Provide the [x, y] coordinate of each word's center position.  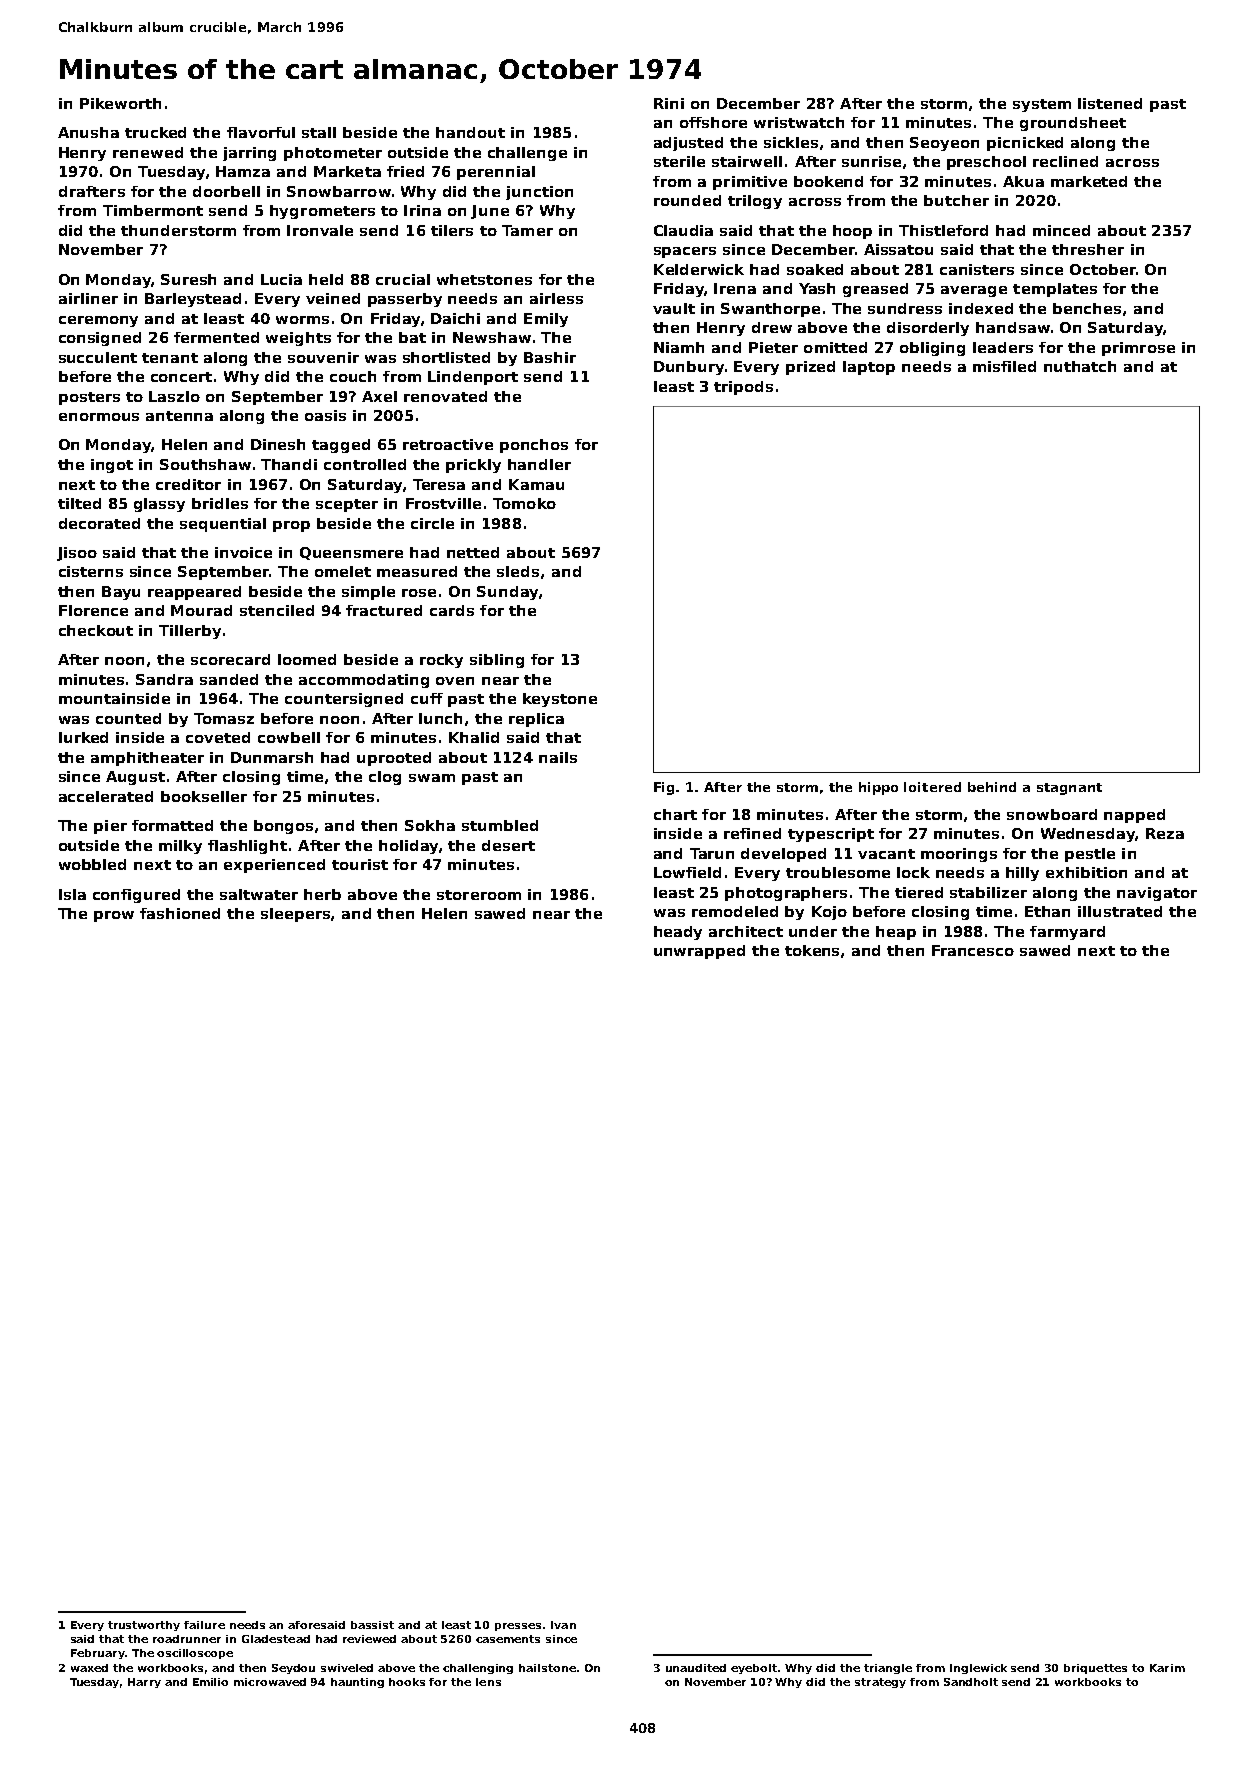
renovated [445, 396]
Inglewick [978, 1669]
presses [518, 1627]
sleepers [295, 915]
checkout [96, 630]
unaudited [696, 1668]
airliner [88, 298]
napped [1134, 816]
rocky [441, 661]
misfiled [1004, 366]
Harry [144, 1683]
